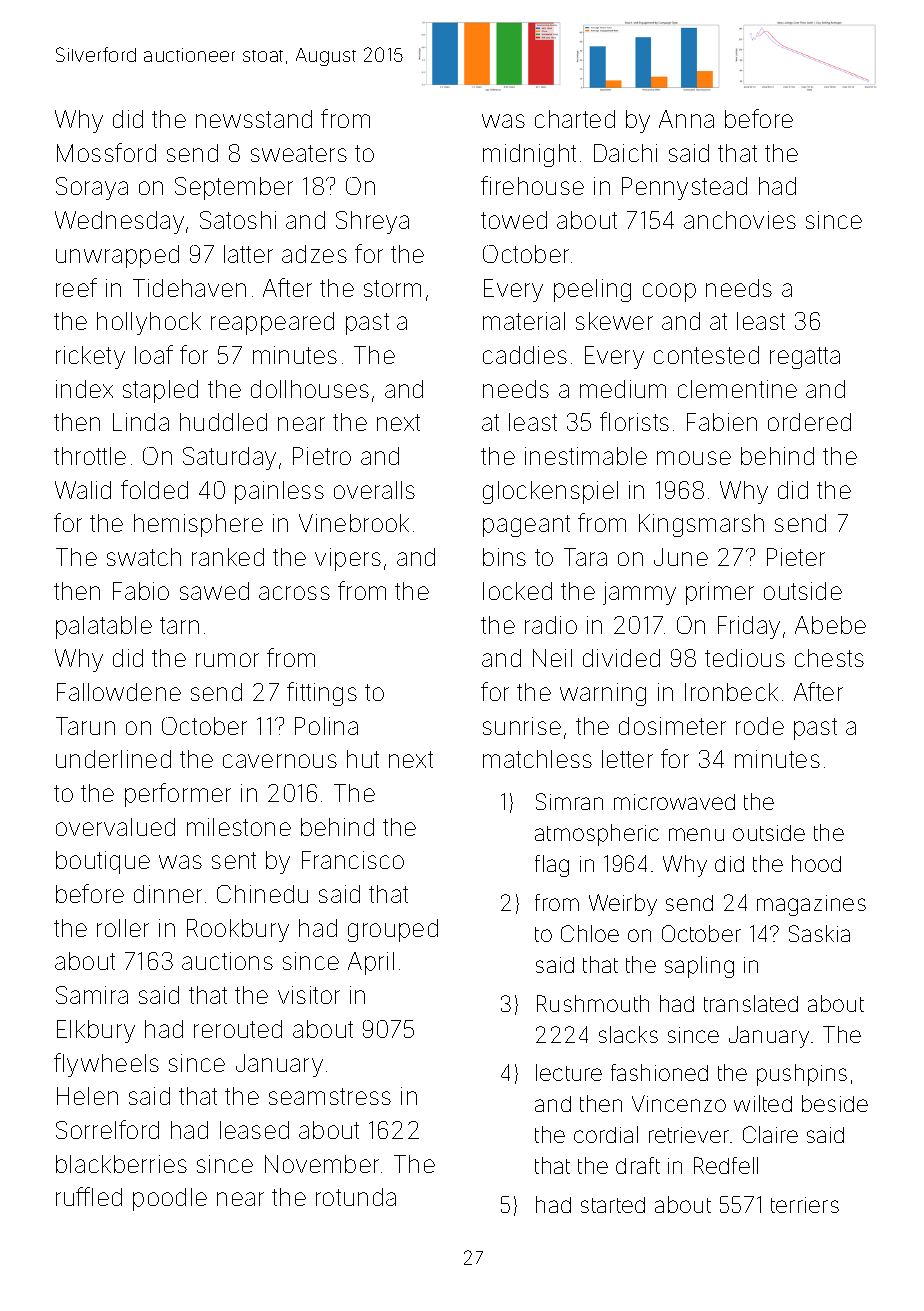  Describe the element at coordinates (239, 827) in the screenshot. I see `milestone` at that location.
